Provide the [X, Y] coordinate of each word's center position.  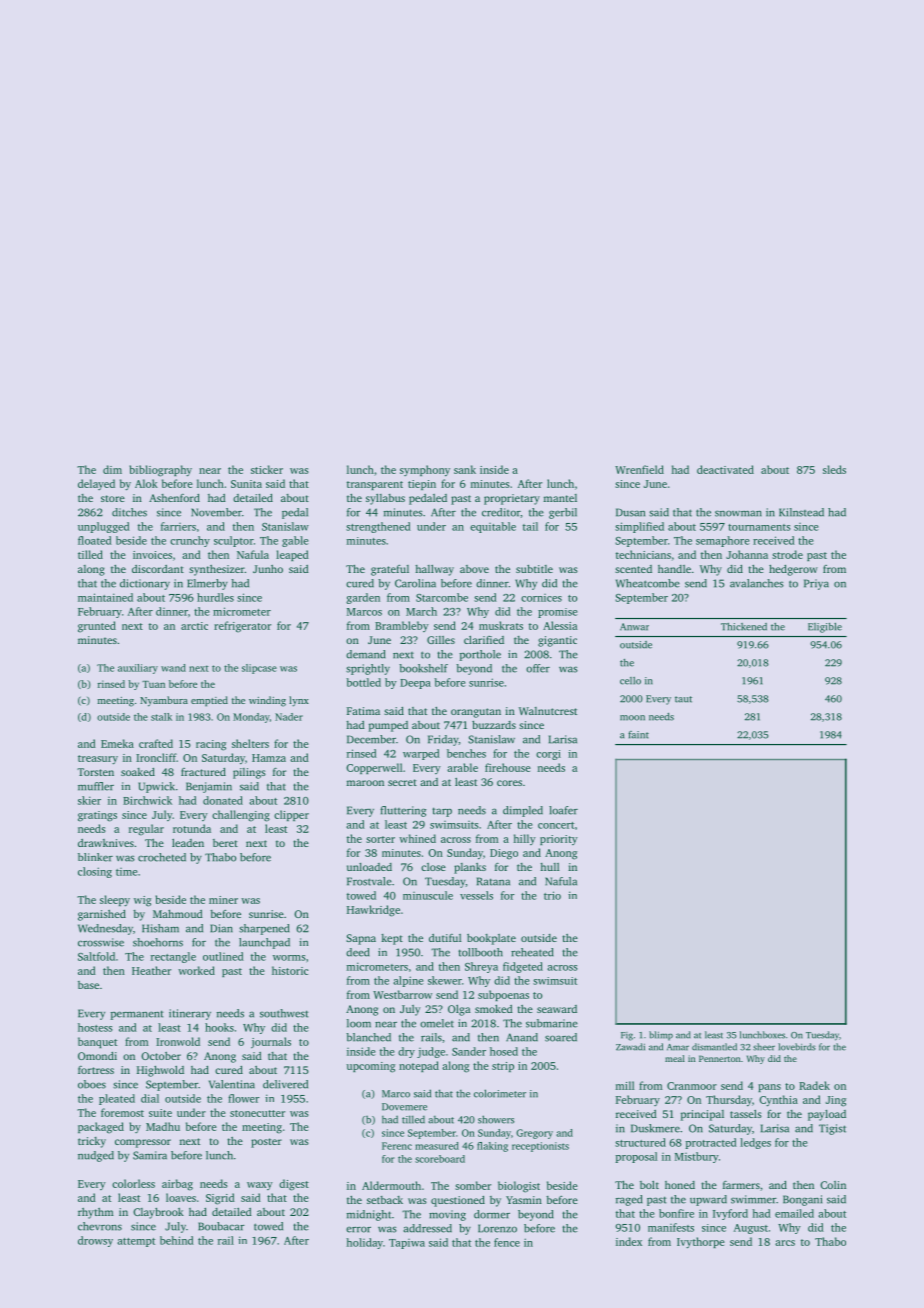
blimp [661, 1036]
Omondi [97, 1056]
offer [538, 668]
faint [638, 735]
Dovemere [404, 1107]
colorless [133, 1183]
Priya [816, 584]
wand [173, 668]
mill [625, 1085]
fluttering [403, 811]
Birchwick [147, 800]
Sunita [246, 484]
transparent [375, 485]
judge [431, 1052]
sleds [834, 469]
